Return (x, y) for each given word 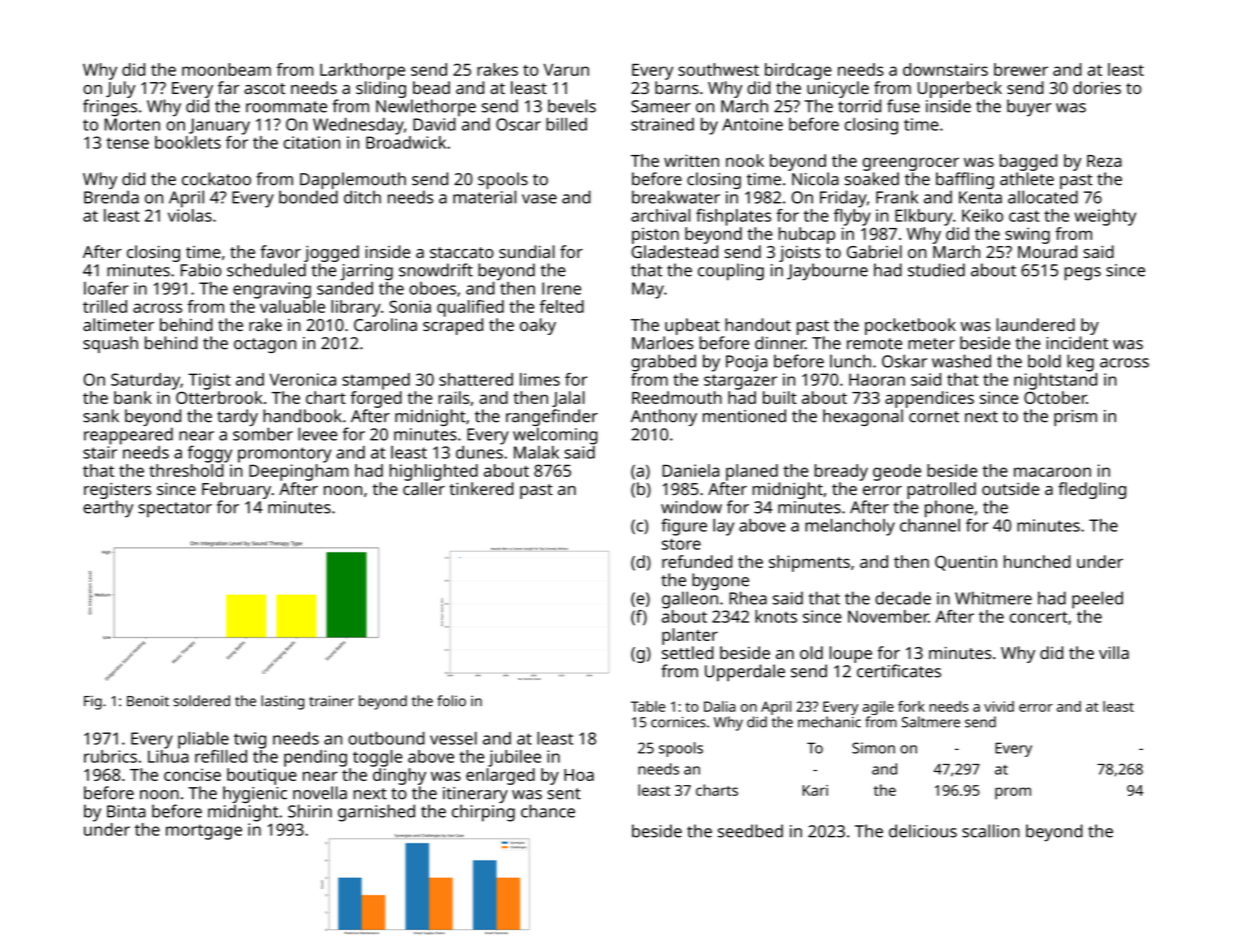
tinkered (481, 488)
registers (117, 491)
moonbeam (226, 69)
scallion (991, 831)
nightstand (1055, 381)
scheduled (266, 270)
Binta (126, 811)
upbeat (692, 326)
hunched (1037, 561)
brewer (1021, 69)
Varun (566, 70)
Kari (815, 790)
